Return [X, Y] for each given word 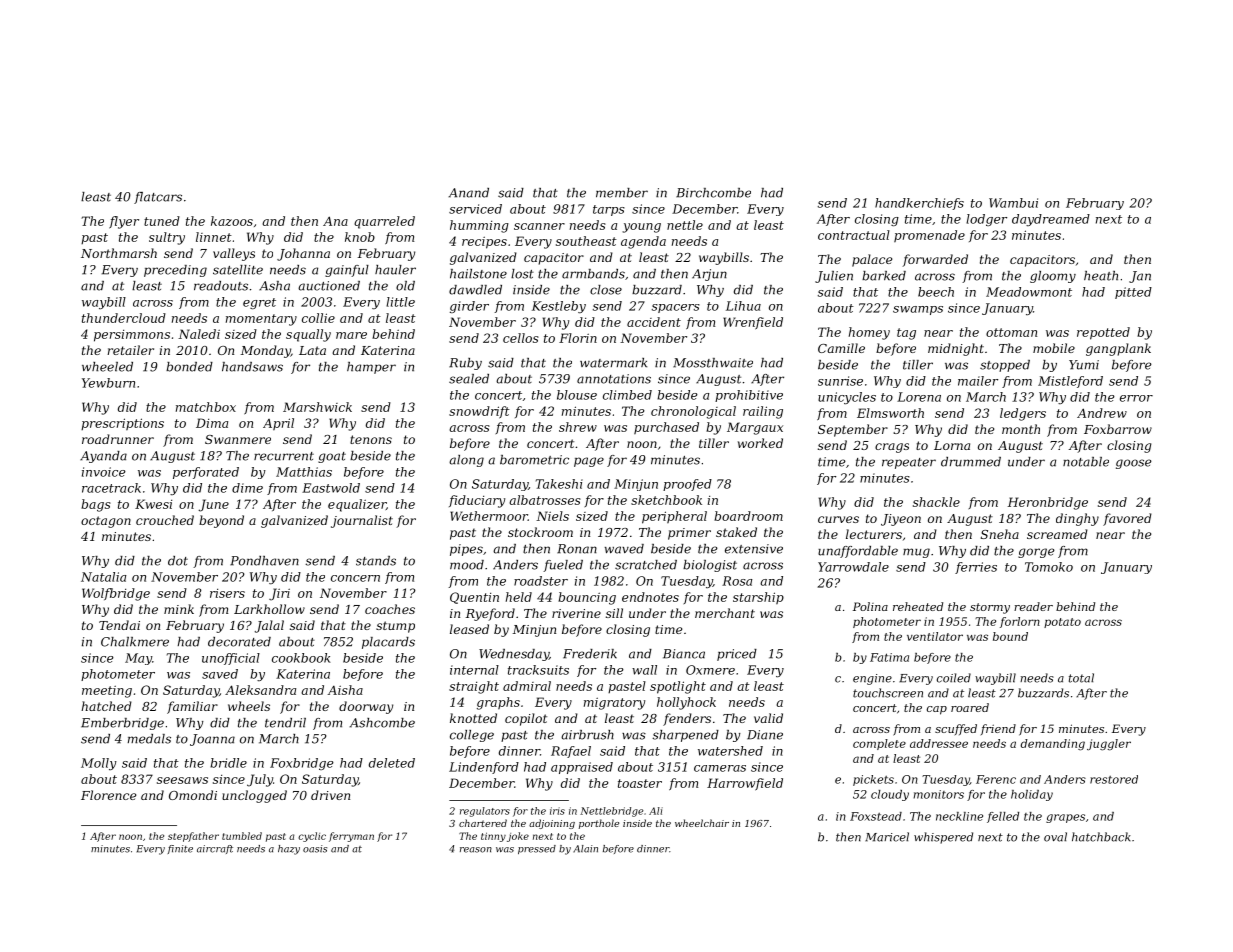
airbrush [587, 735]
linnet [214, 237]
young [641, 228]
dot [178, 561]
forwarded [935, 260]
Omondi [193, 795]
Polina [870, 606]
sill [614, 613]
